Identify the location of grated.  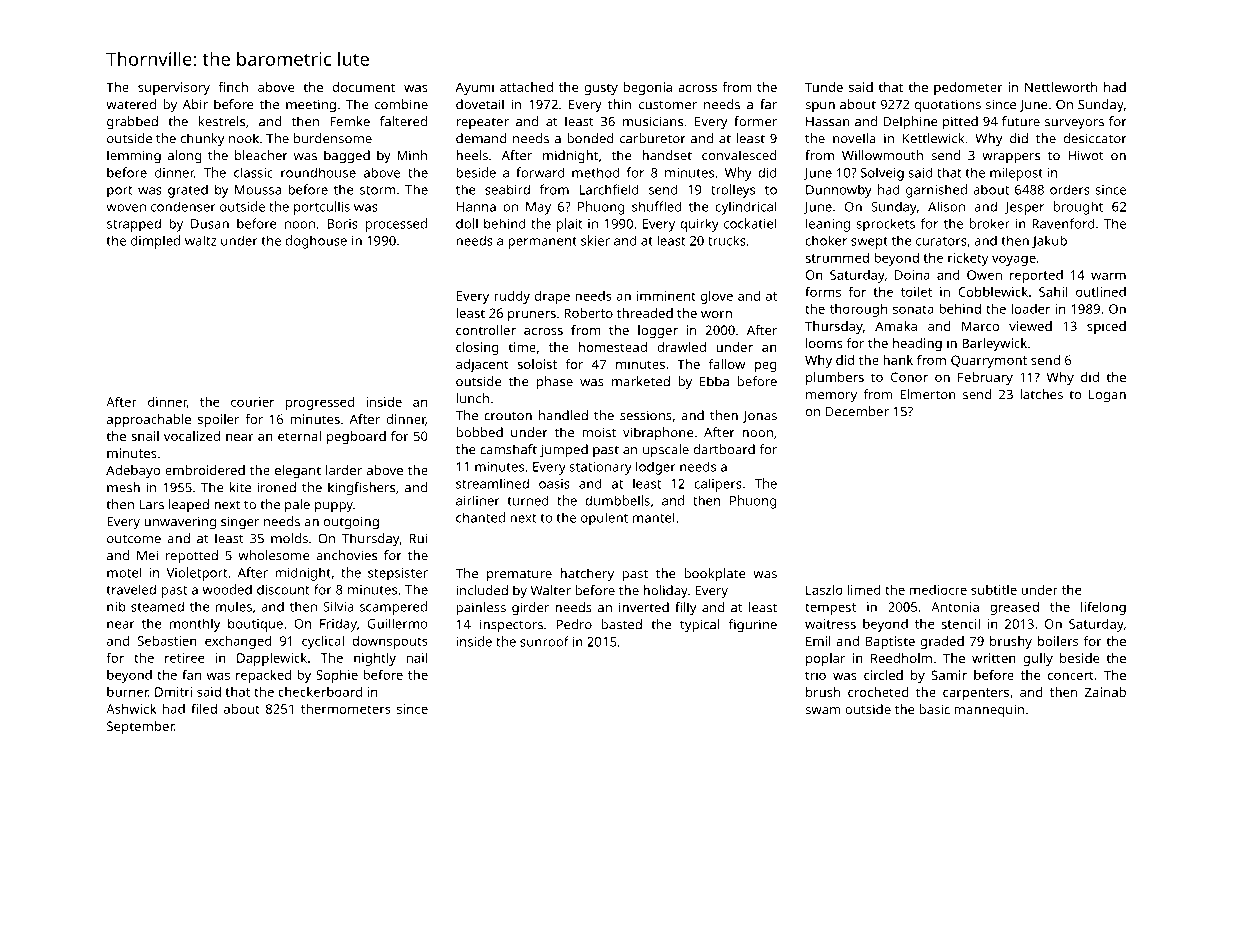
(188, 191).
